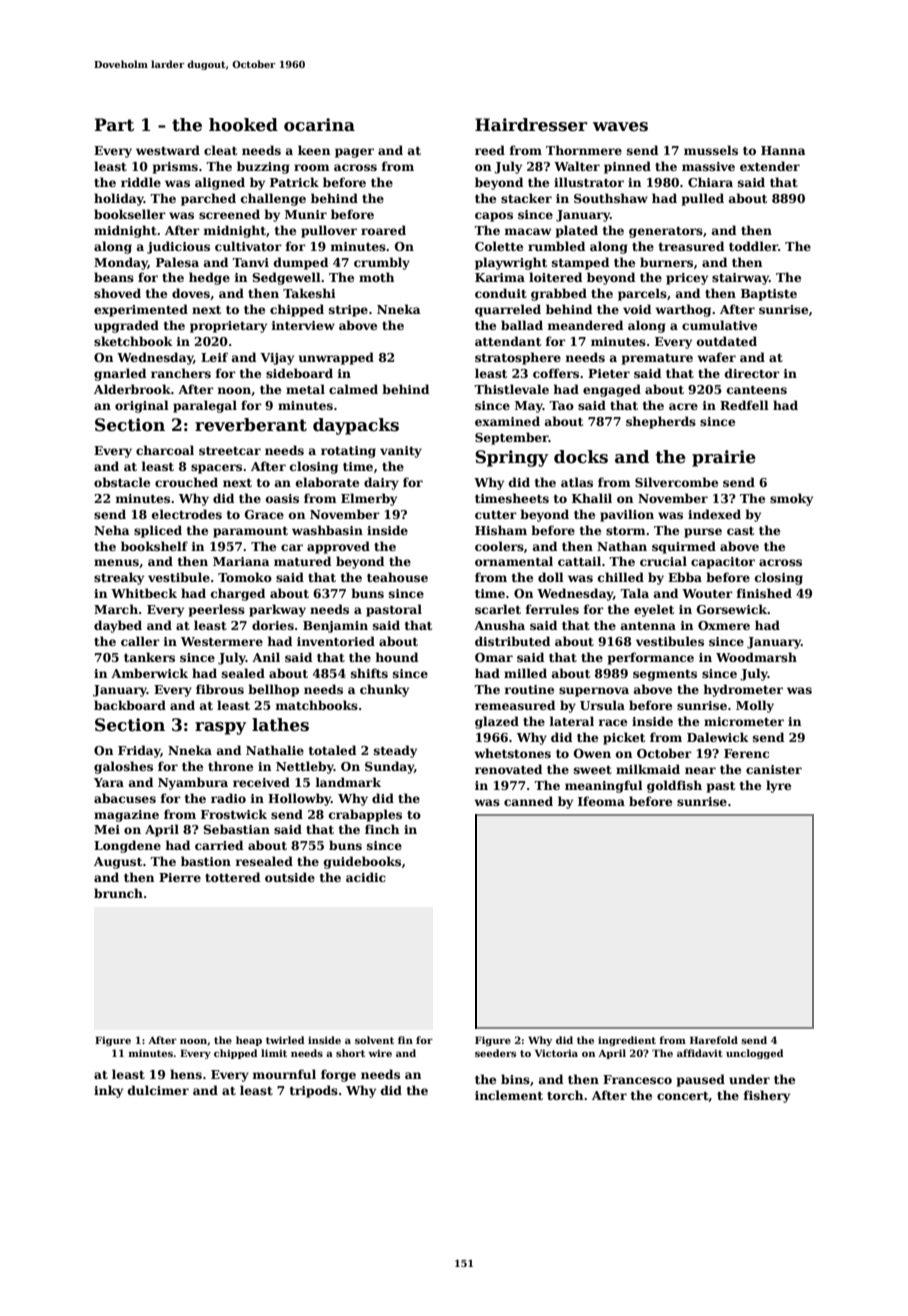  What do you see at coordinates (114, 125) in the screenshot?
I see `Part` at bounding box center [114, 125].
